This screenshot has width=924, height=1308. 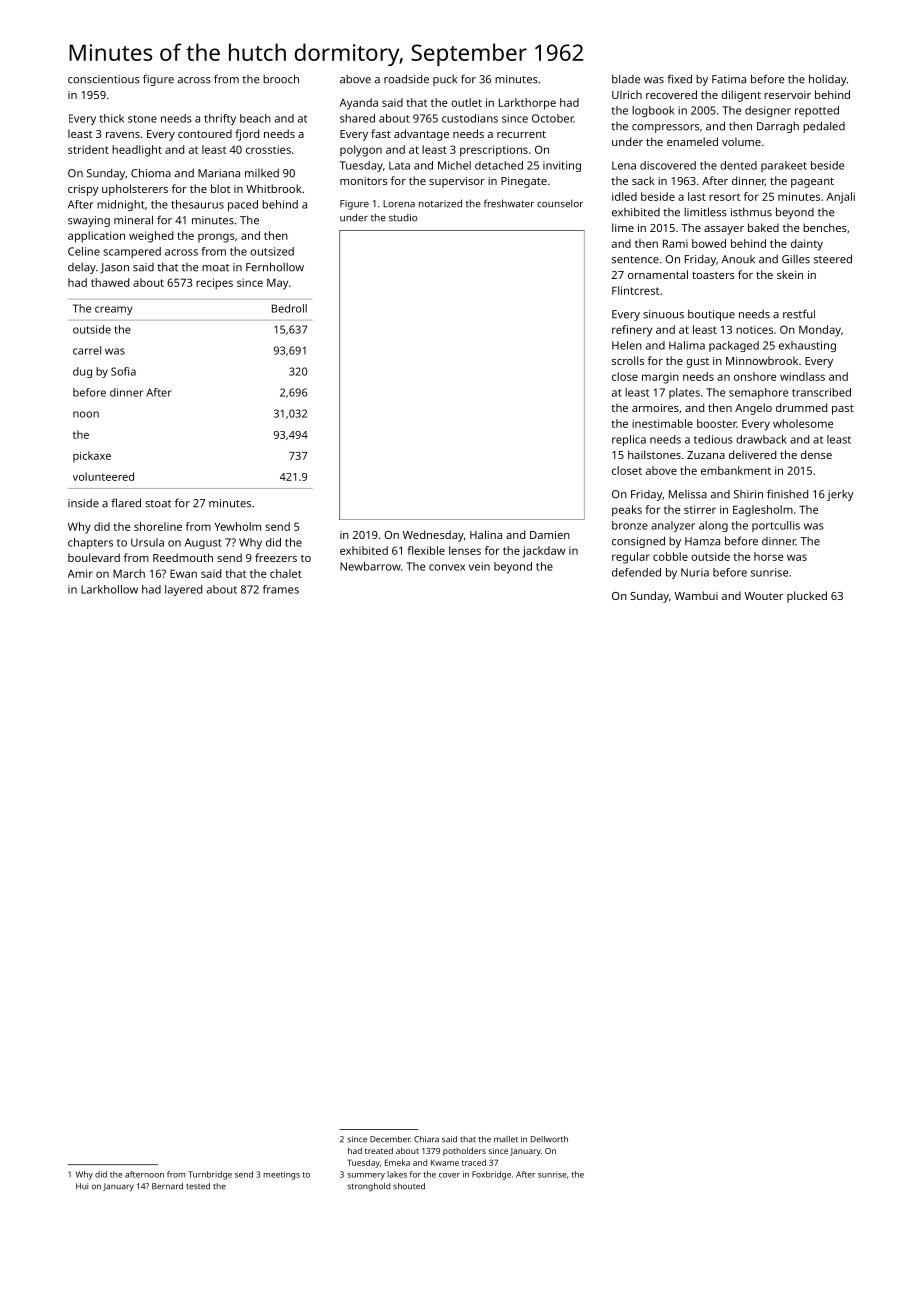 What do you see at coordinates (695, 572) in the screenshot?
I see `Nuria` at bounding box center [695, 572].
